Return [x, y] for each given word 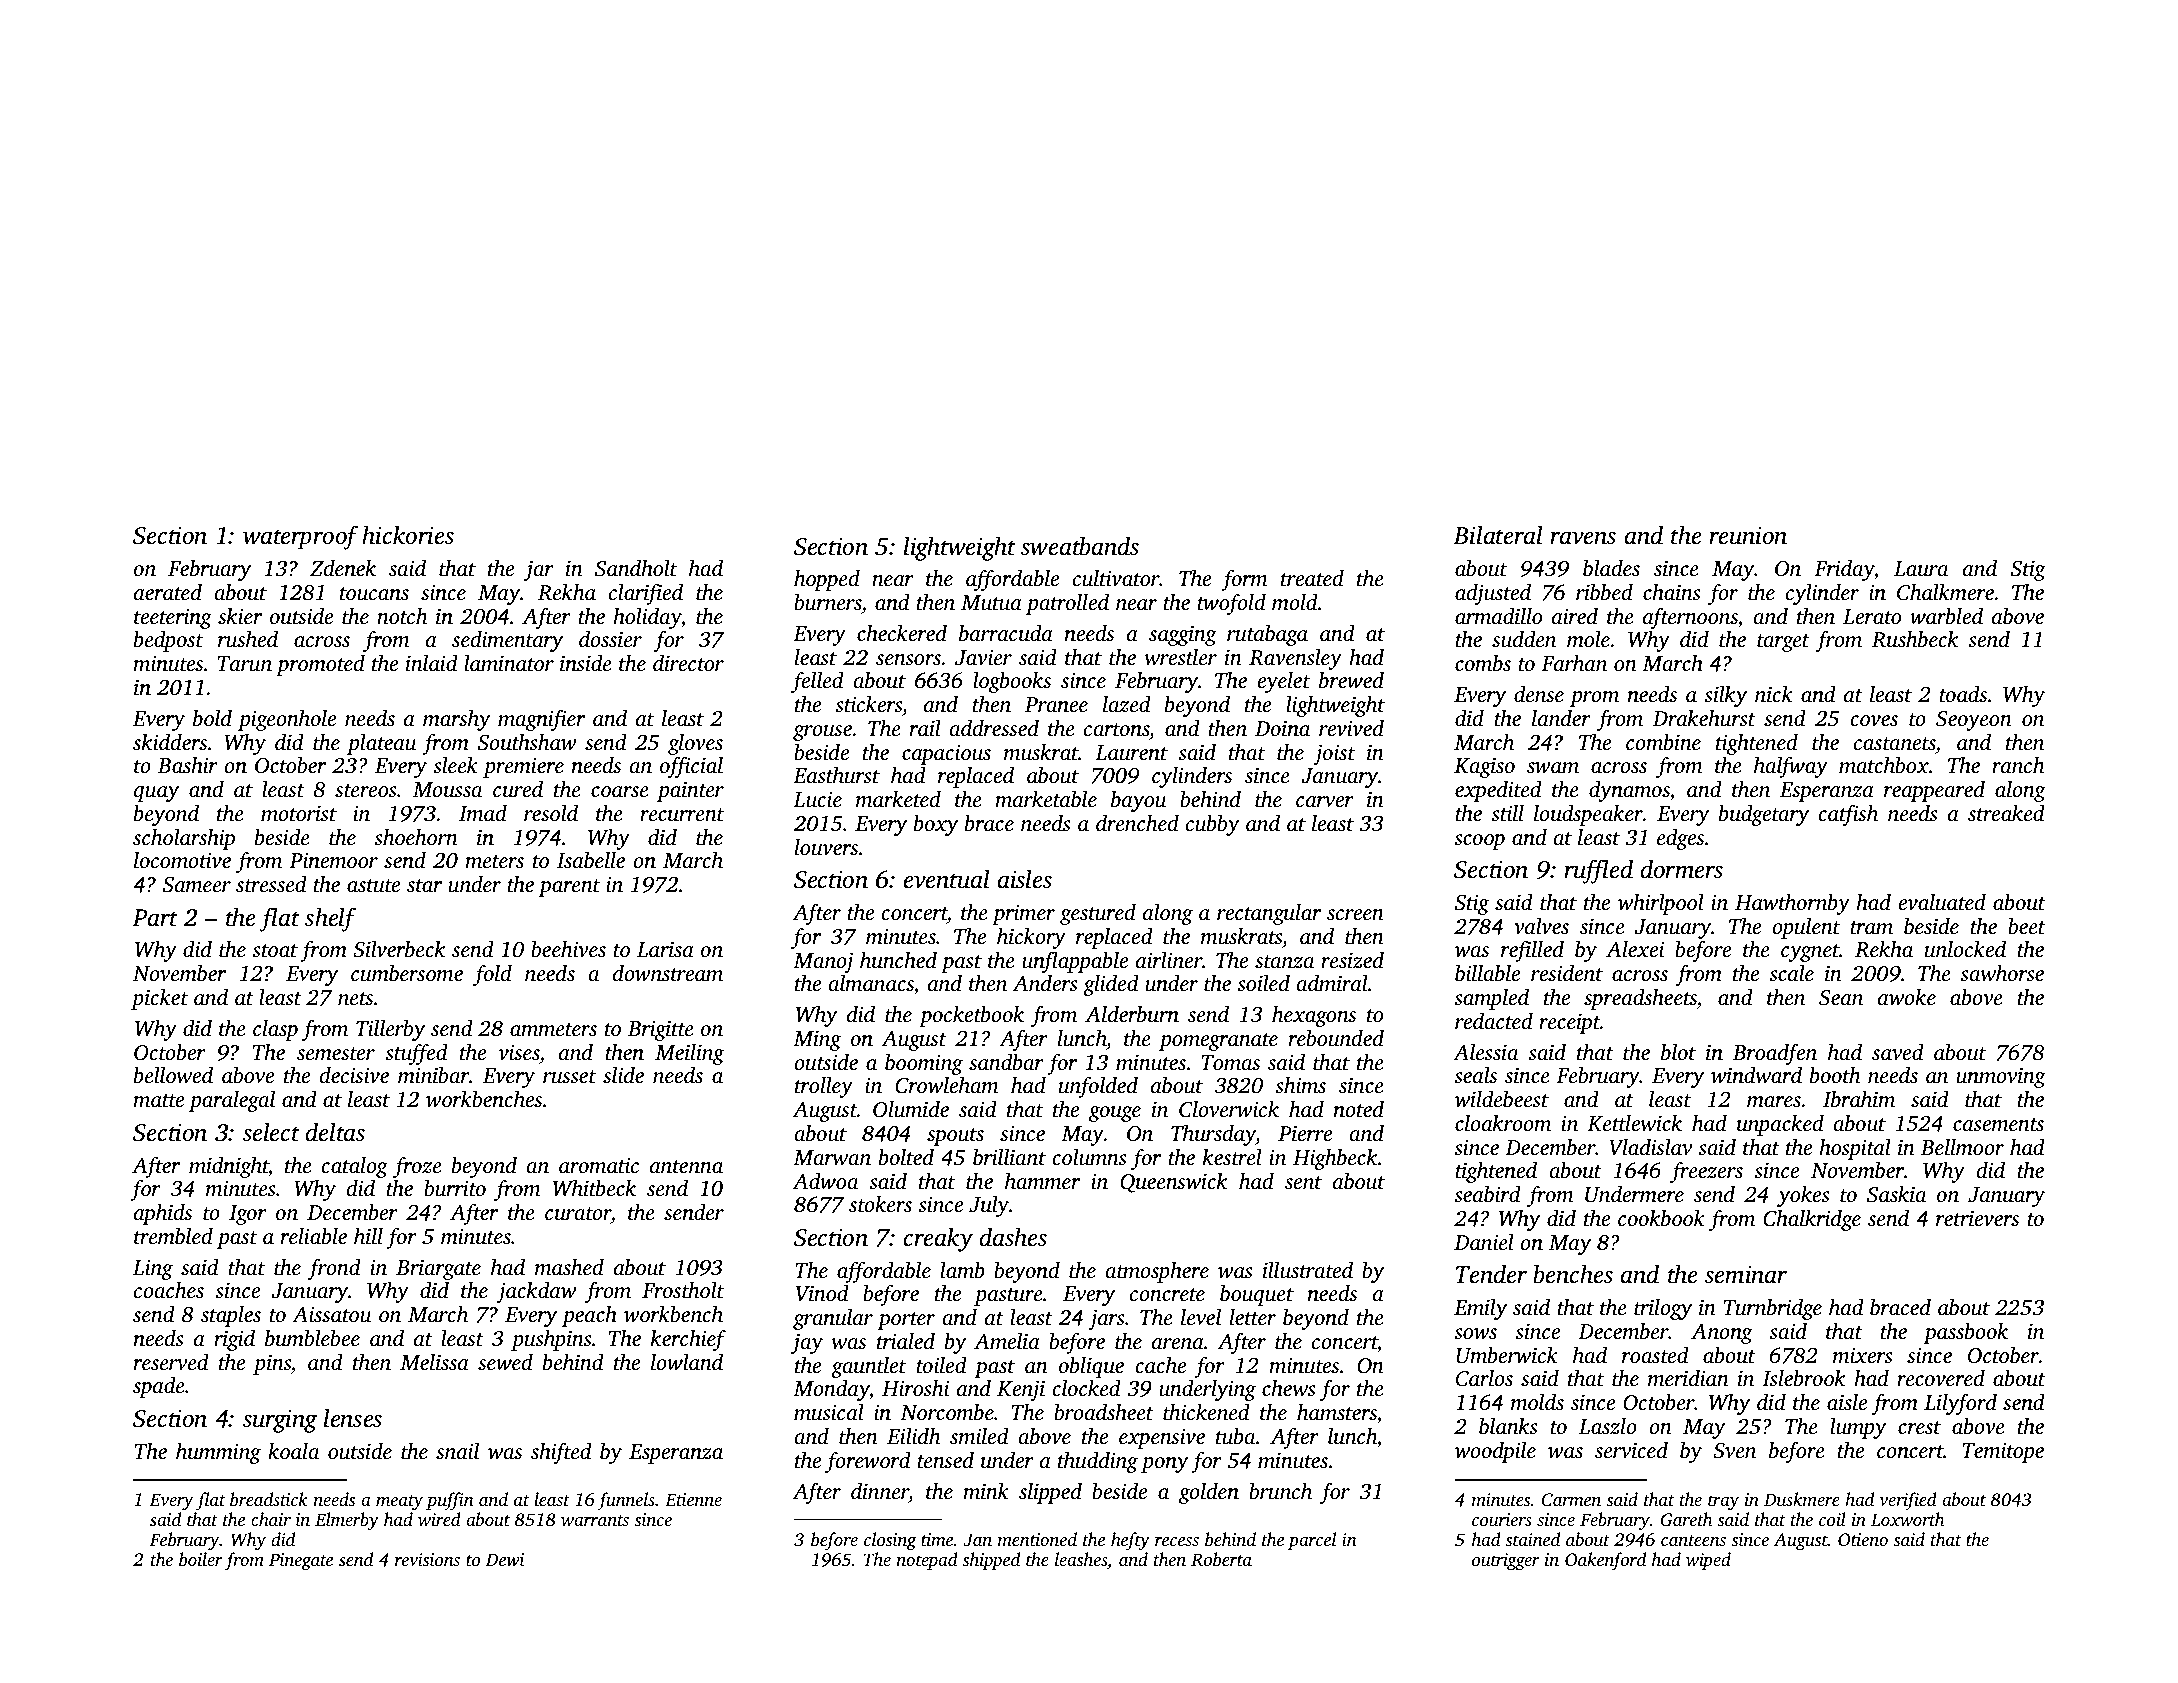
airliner [1169, 960]
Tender [1491, 1274]
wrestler [1181, 657]
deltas [335, 1132]
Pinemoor [333, 860]
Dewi [505, 1559]
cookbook [1661, 1218]
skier [240, 616]
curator [578, 1213]
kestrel [1232, 1157]
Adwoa [825, 1181]
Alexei [1635, 949]
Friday [1844, 570]
